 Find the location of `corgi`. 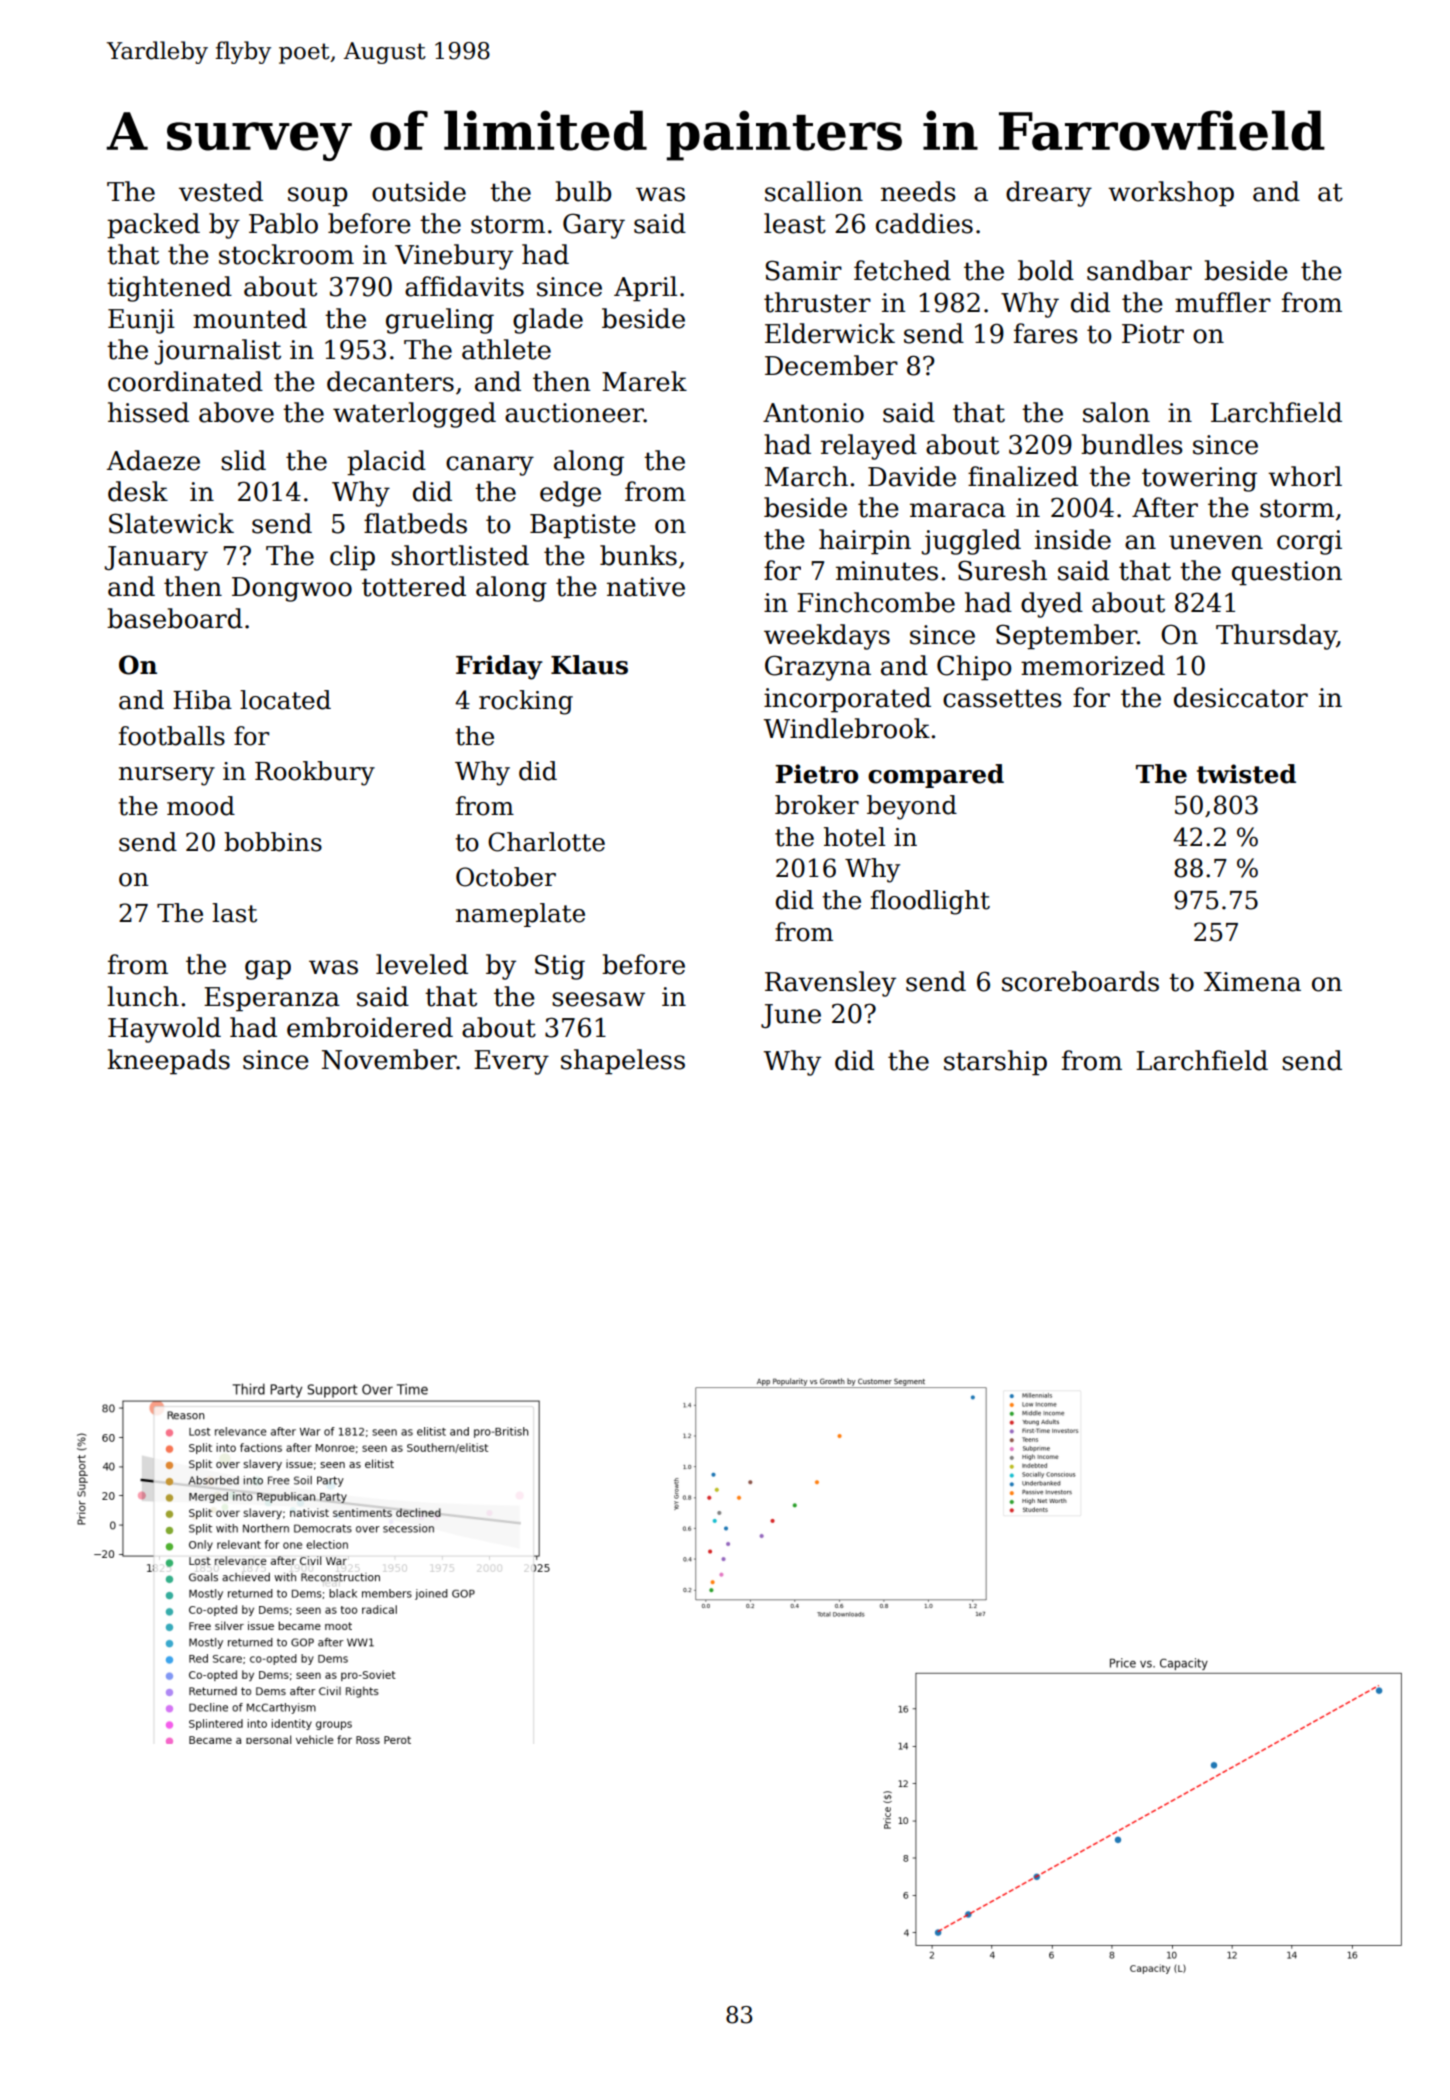

corgi is located at coordinates (1309, 542).
